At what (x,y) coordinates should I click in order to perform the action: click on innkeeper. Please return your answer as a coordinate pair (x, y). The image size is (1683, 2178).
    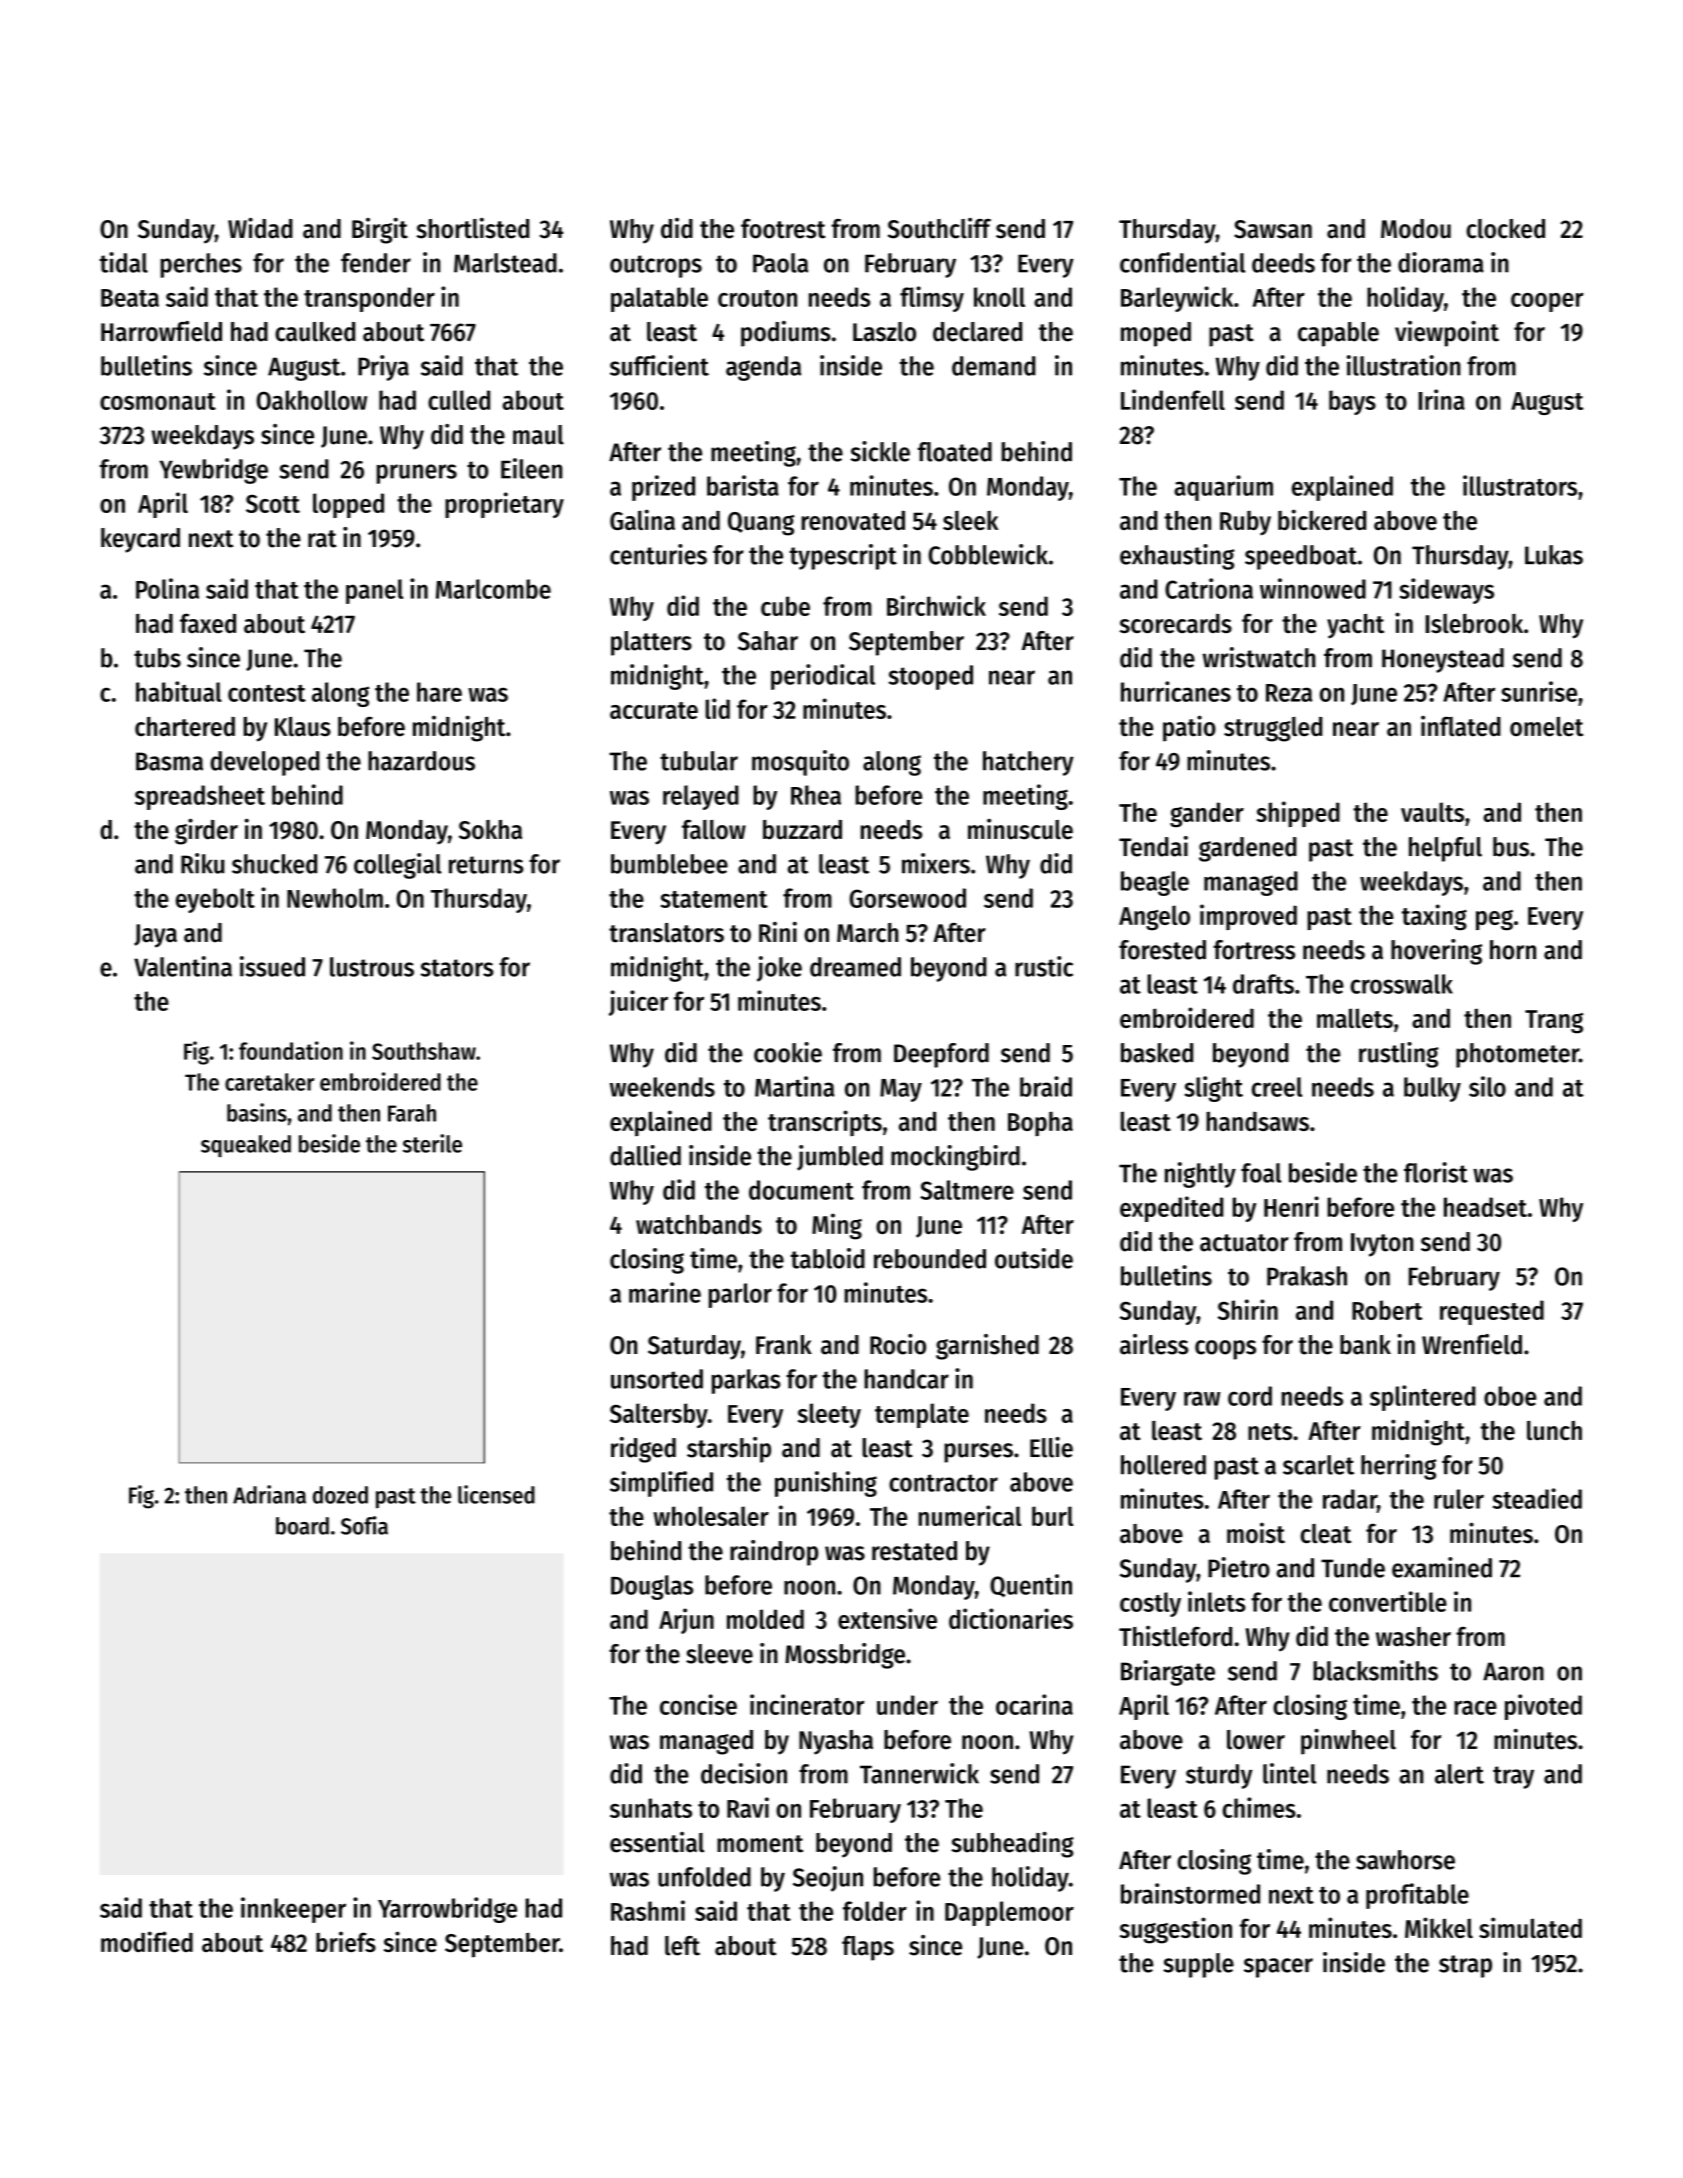
    Looking at the image, I should click on (293, 1910).
